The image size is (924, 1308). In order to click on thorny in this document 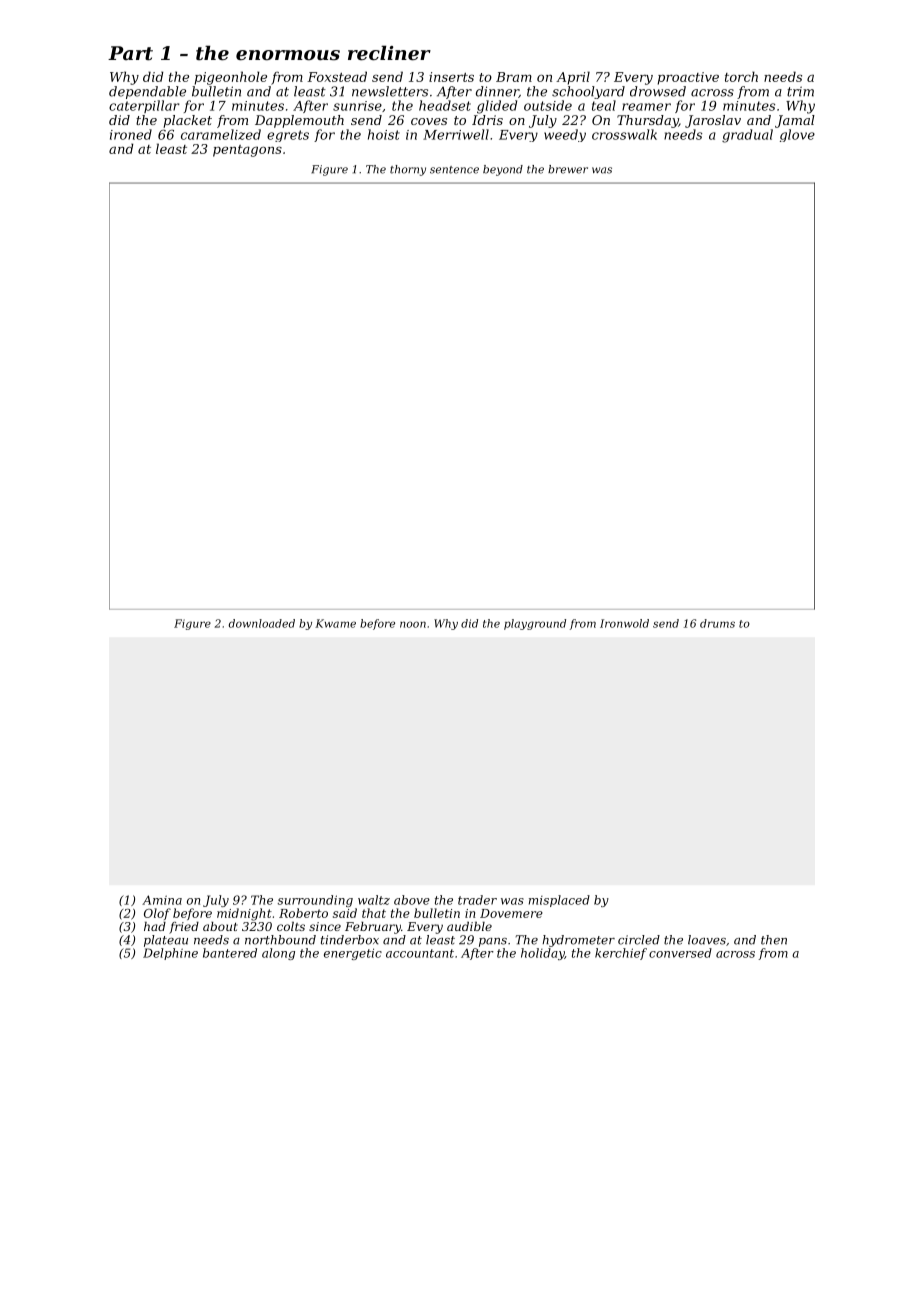, I will do `click(408, 170)`.
